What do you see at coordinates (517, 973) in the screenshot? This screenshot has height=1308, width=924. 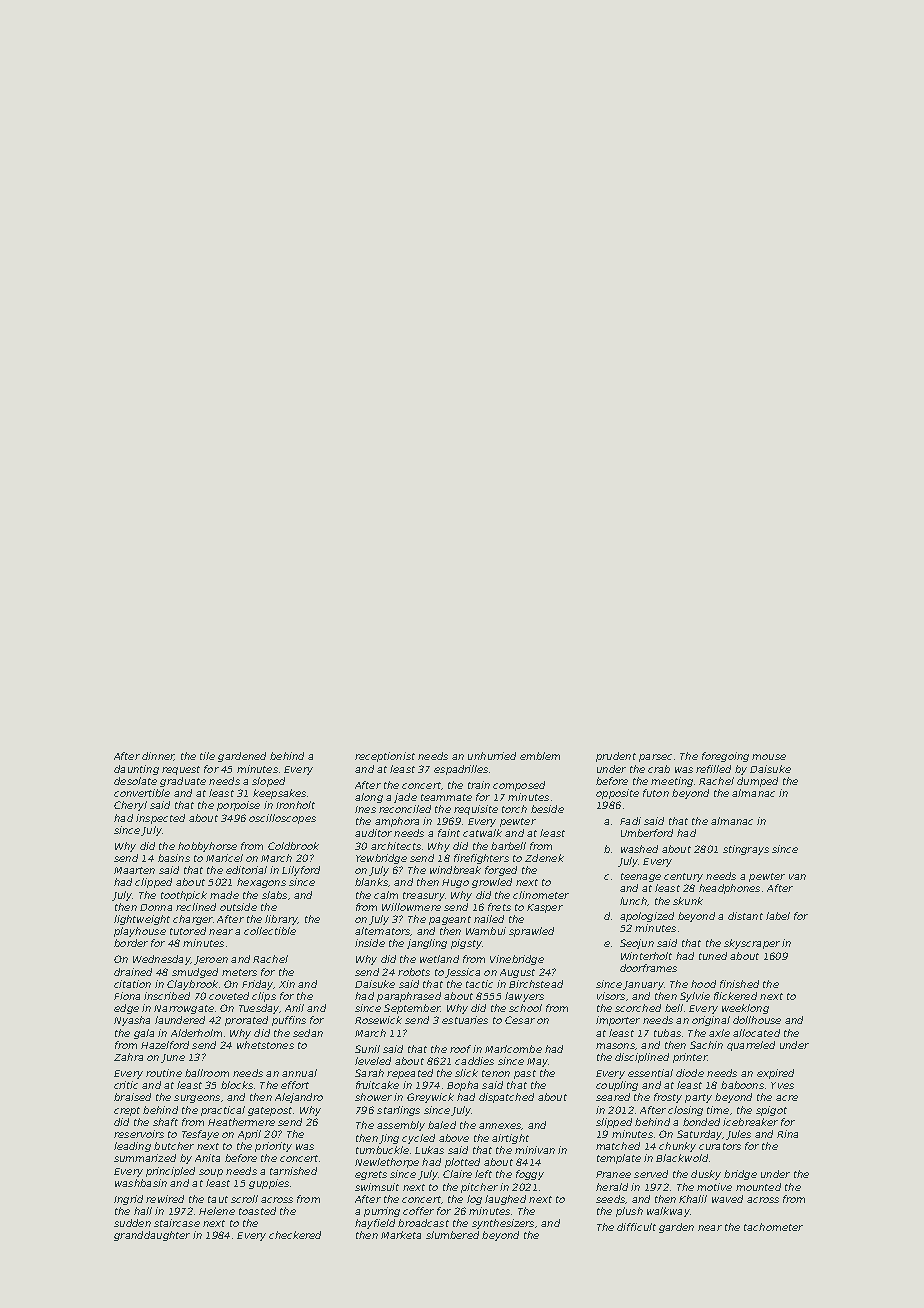 I see `August` at bounding box center [517, 973].
